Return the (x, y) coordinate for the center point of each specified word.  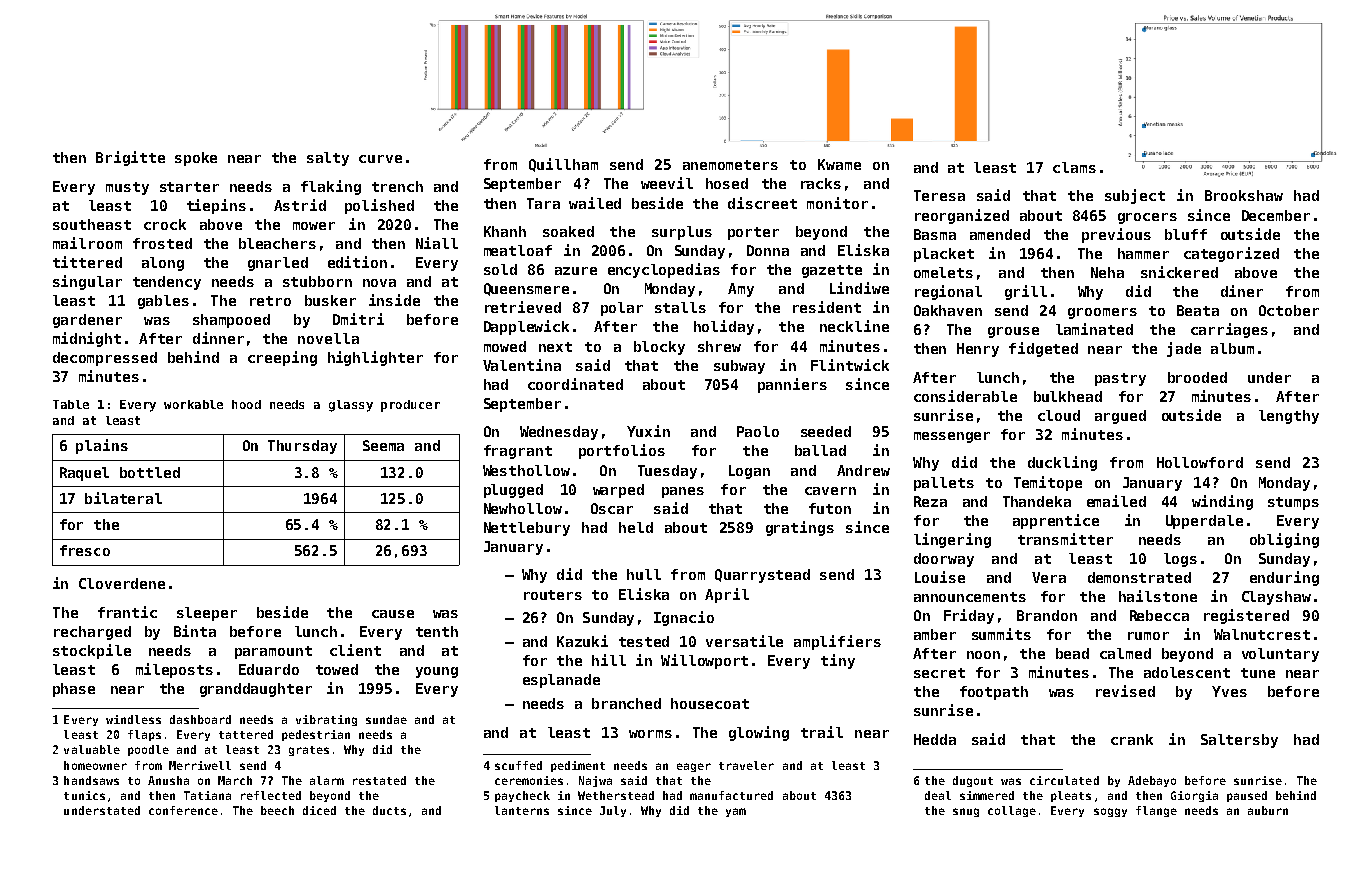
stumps (1293, 503)
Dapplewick (526, 327)
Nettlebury (527, 529)
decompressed (105, 359)
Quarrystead (762, 576)
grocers (1147, 218)
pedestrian (316, 735)
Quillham (563, 165)
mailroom (87, 243)
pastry (1120, 379)
